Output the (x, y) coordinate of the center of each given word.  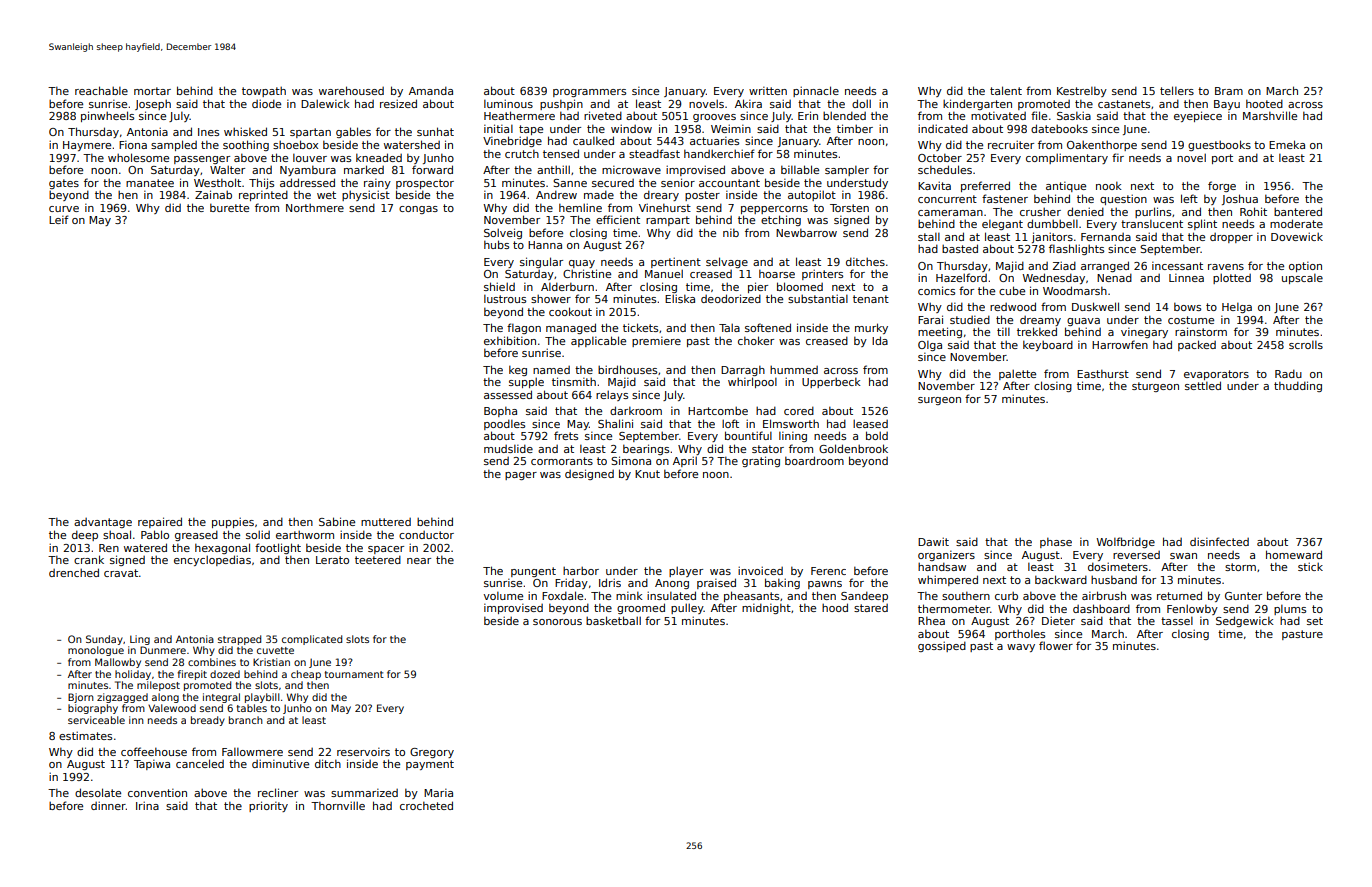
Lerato (332, 560)
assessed (508, 394)
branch (246, 720)
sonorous (557, 622)
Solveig (503, 233)
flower (1056, 645)
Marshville (1270, 115)
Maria (438, 792)
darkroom (636, 410)
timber (855, 128)
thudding (1298, 386)
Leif (58, 219)
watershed (412, 144)
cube (1012, 290)
